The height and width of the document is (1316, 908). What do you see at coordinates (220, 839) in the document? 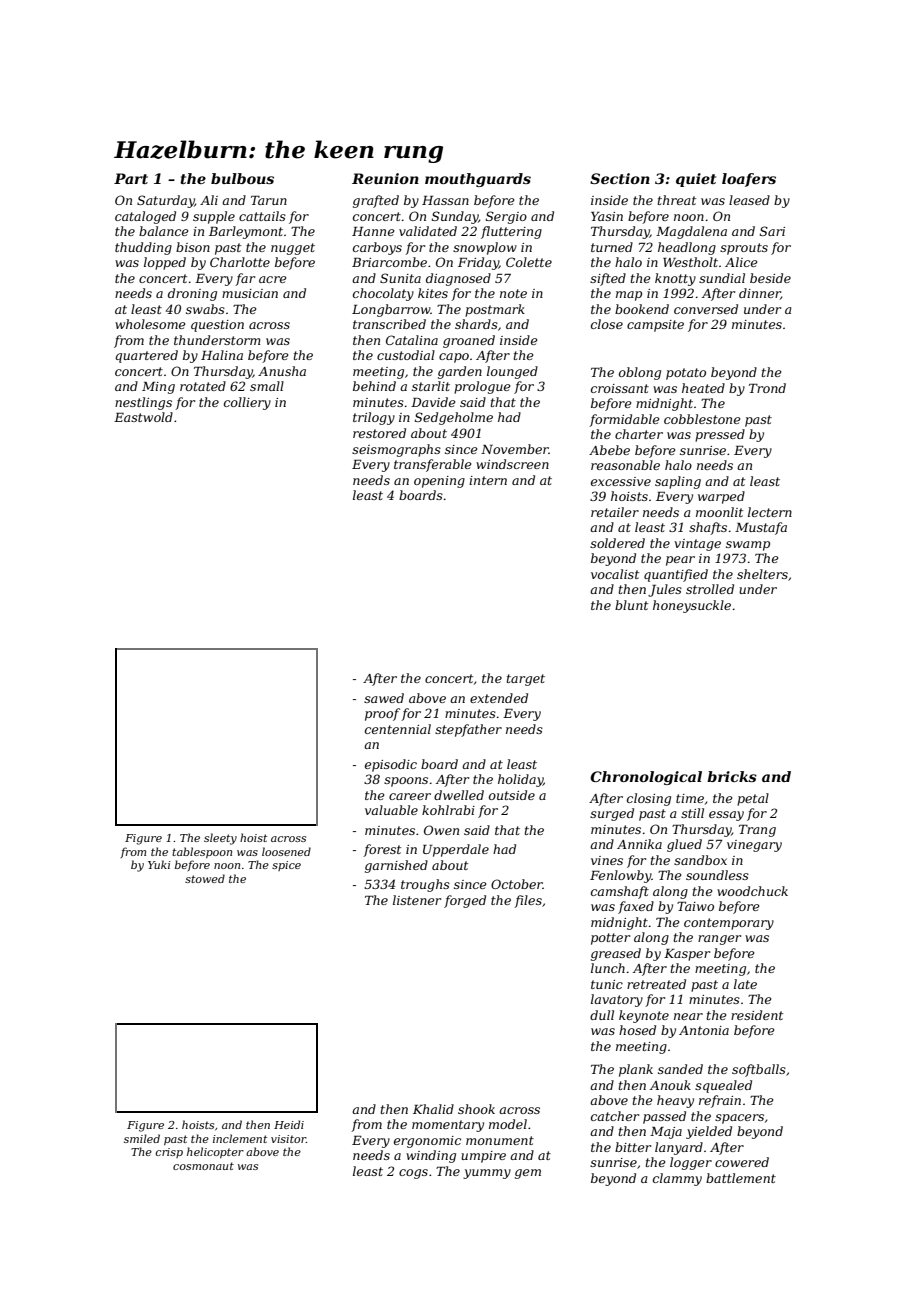
I see `sleety` at bounding box center [220, 839].
